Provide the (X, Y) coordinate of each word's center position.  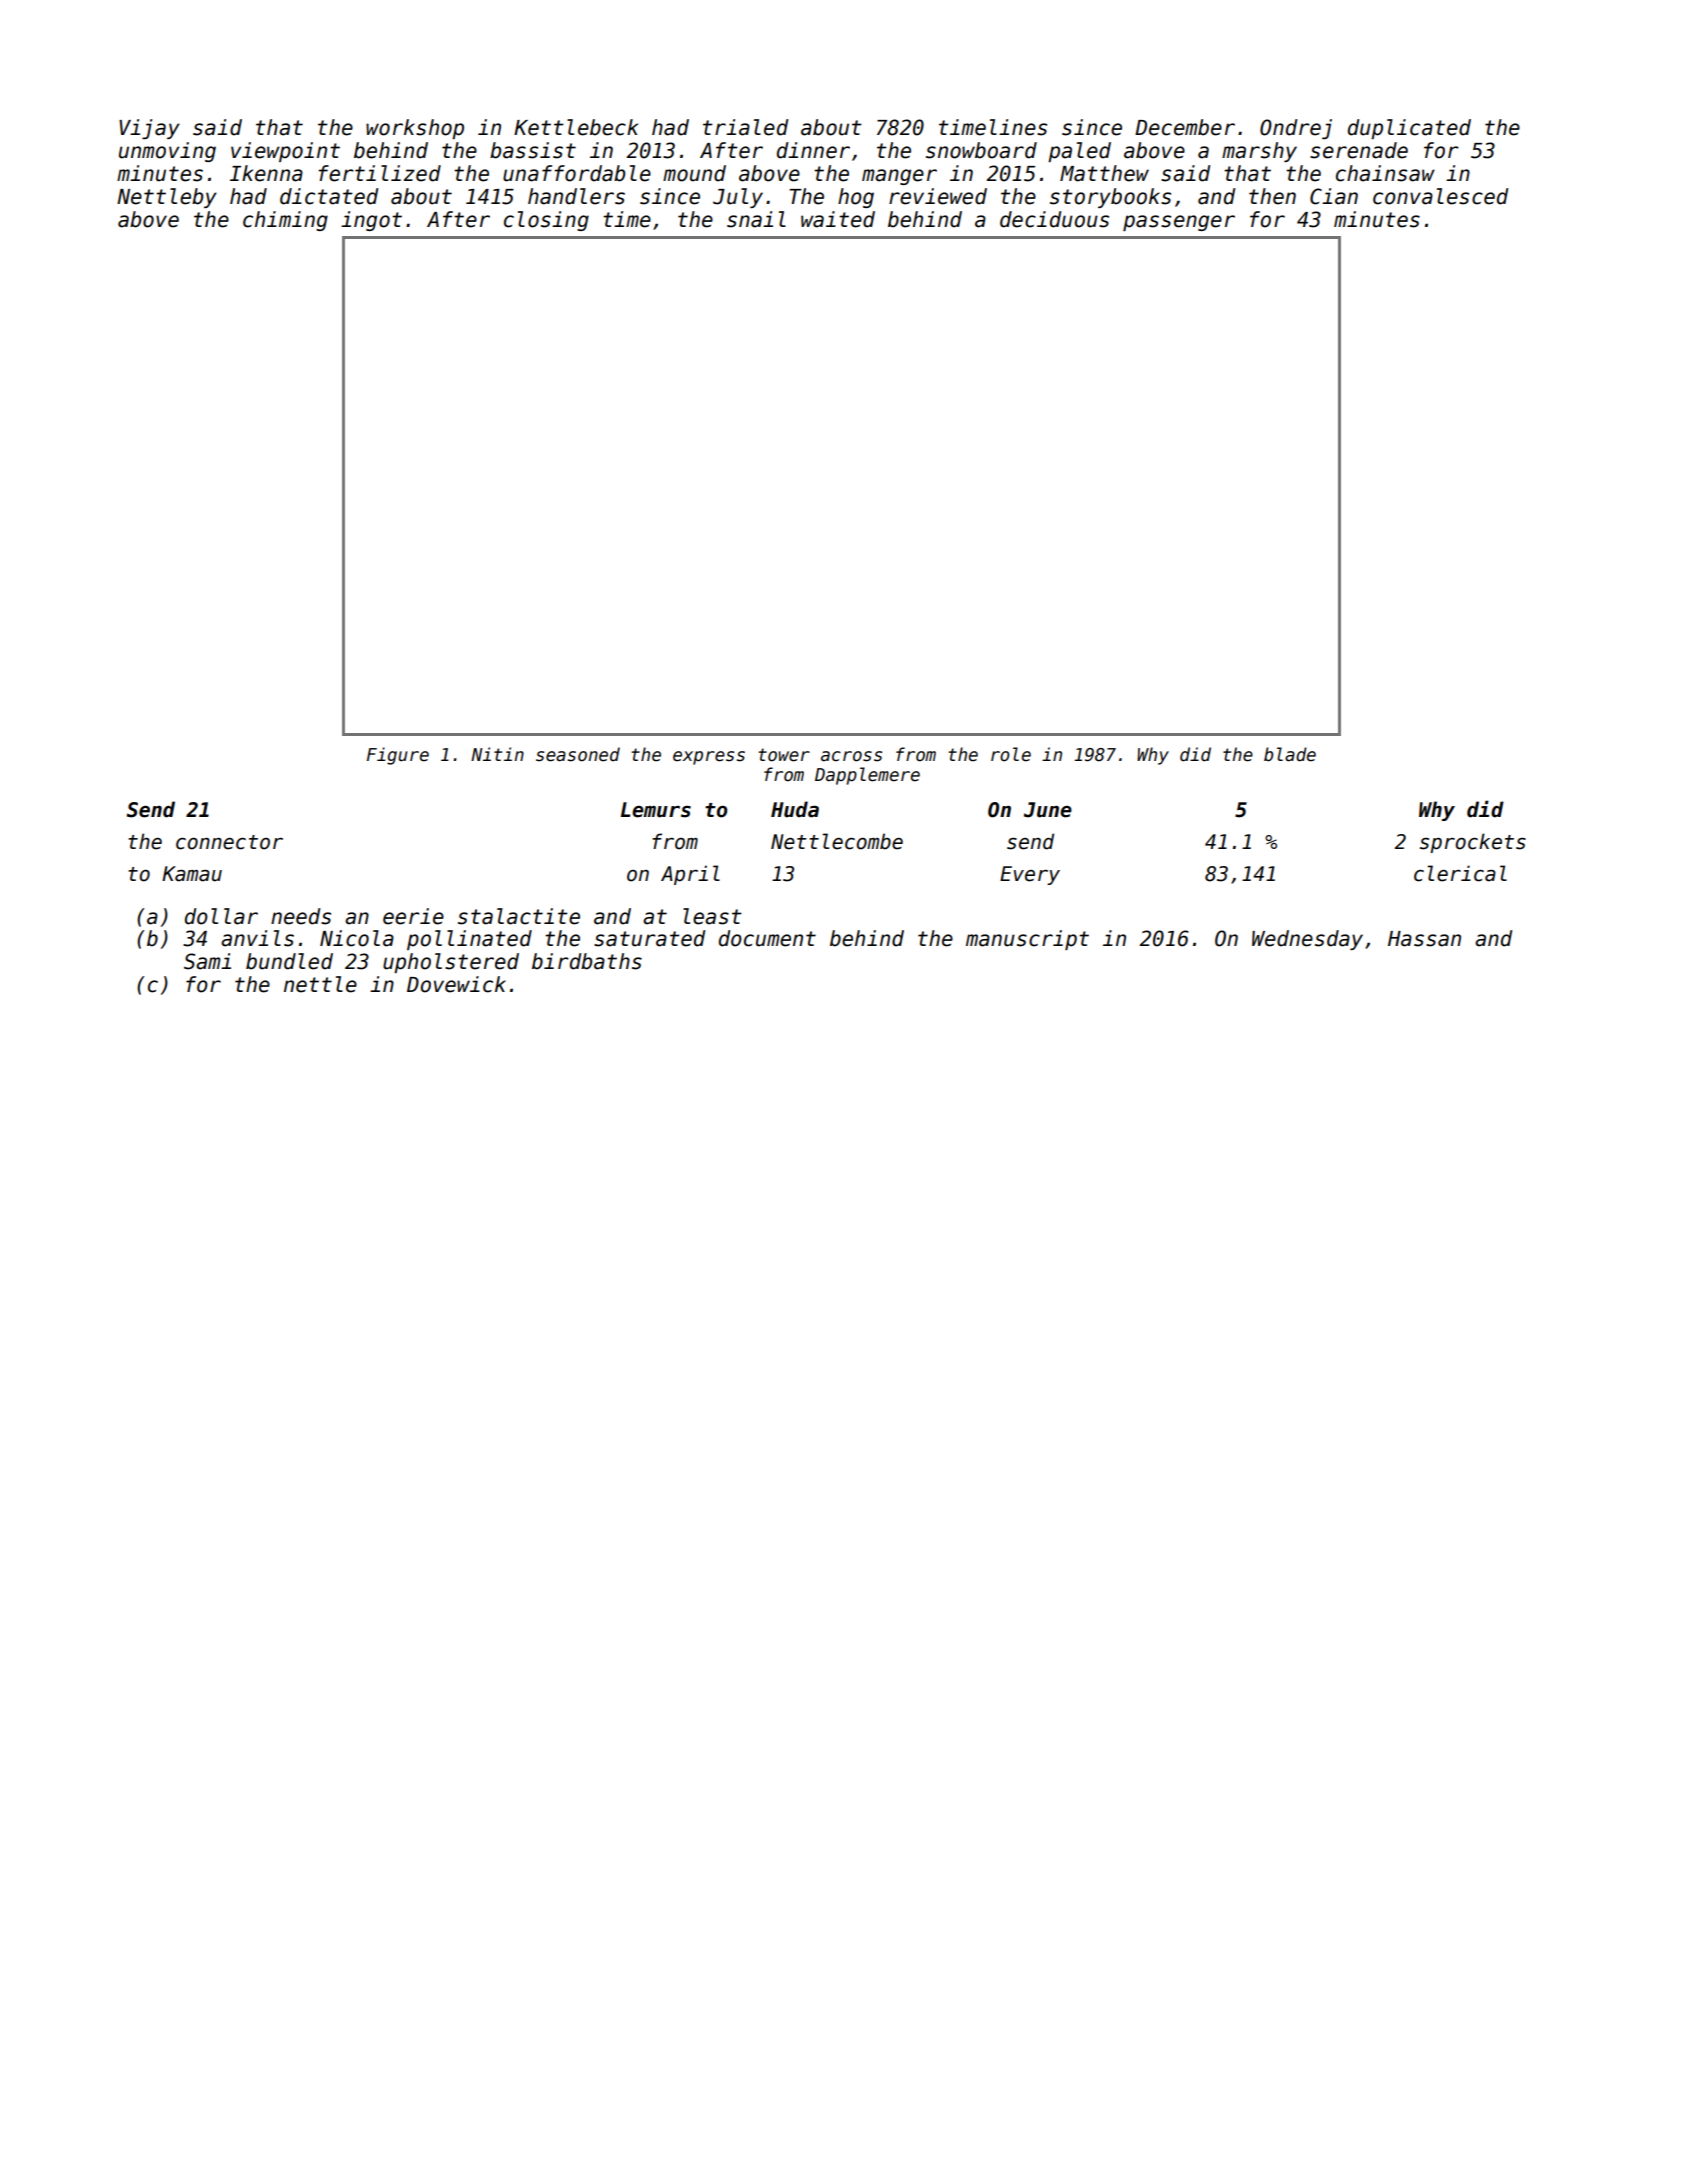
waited (838, 219)
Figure (398, 756)
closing (546, 221)
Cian (1334, 196)
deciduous (1054, 219)
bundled (289, 961)
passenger (1179, 223)
